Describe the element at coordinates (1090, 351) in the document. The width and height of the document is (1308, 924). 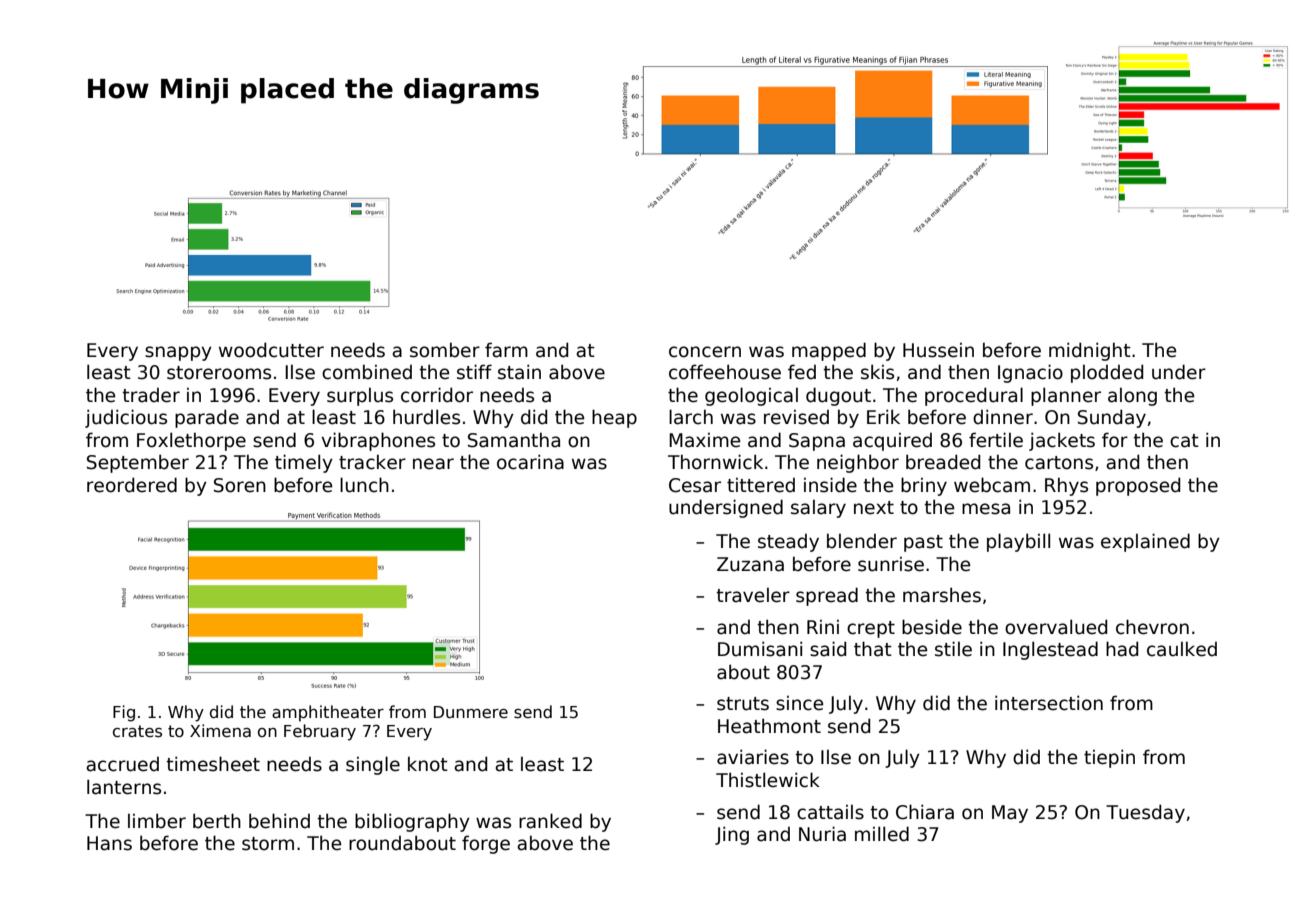
I see `midnight` at that location.
